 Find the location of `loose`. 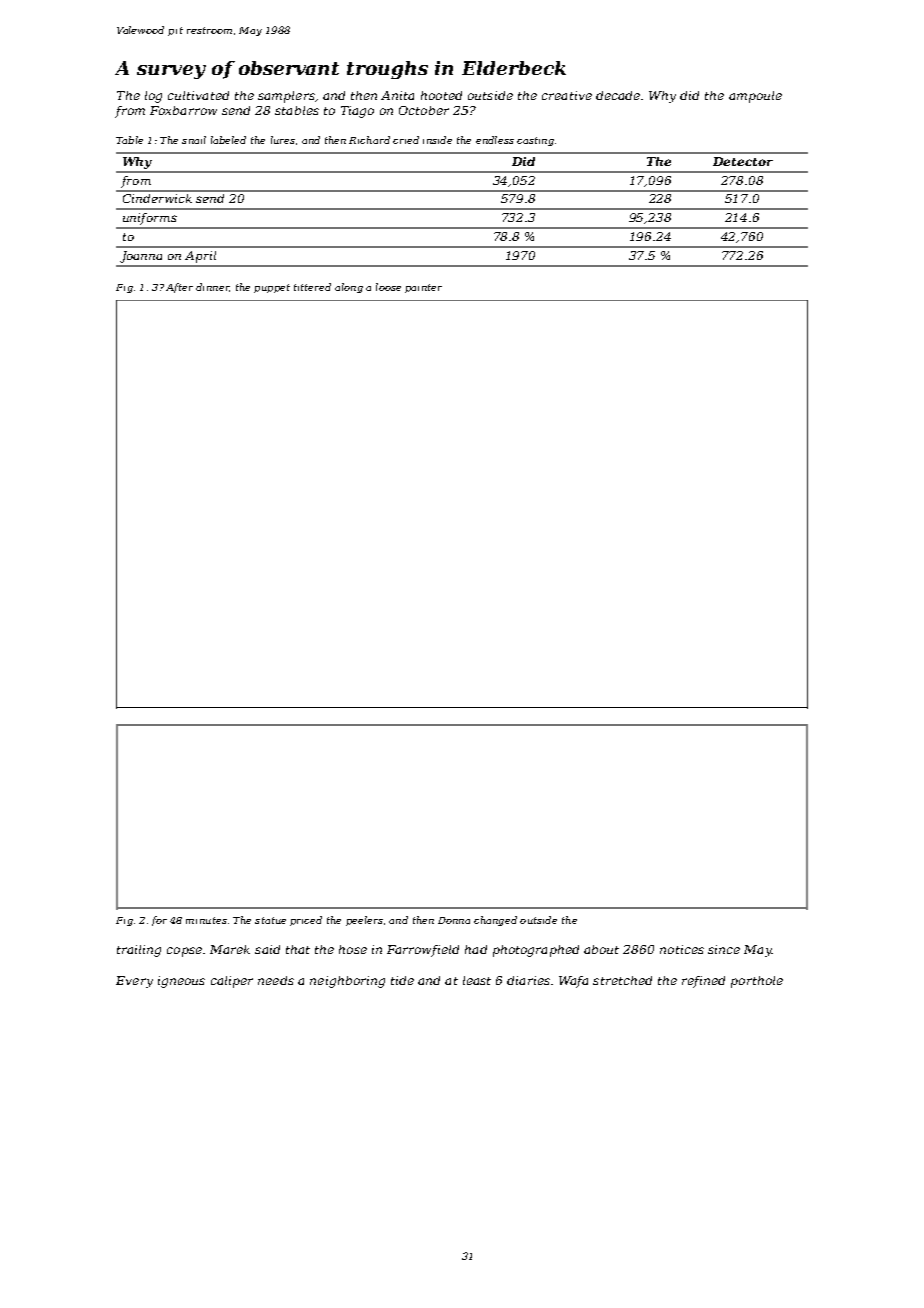

loose is located at coordinates (388, 287).
